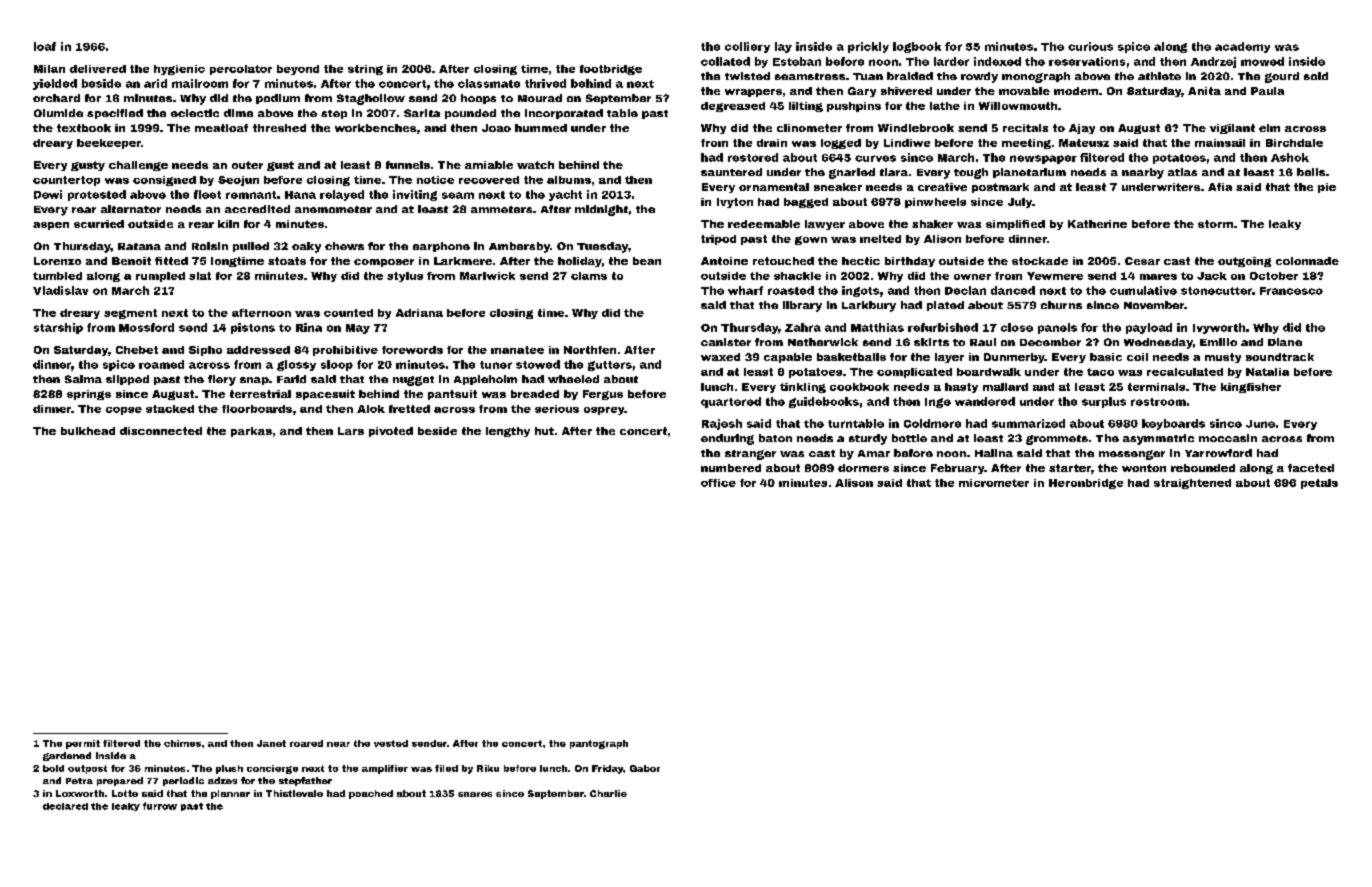 The height and width of the page is (887, 1372). I want to click on Charlie, so click(608, 793).
